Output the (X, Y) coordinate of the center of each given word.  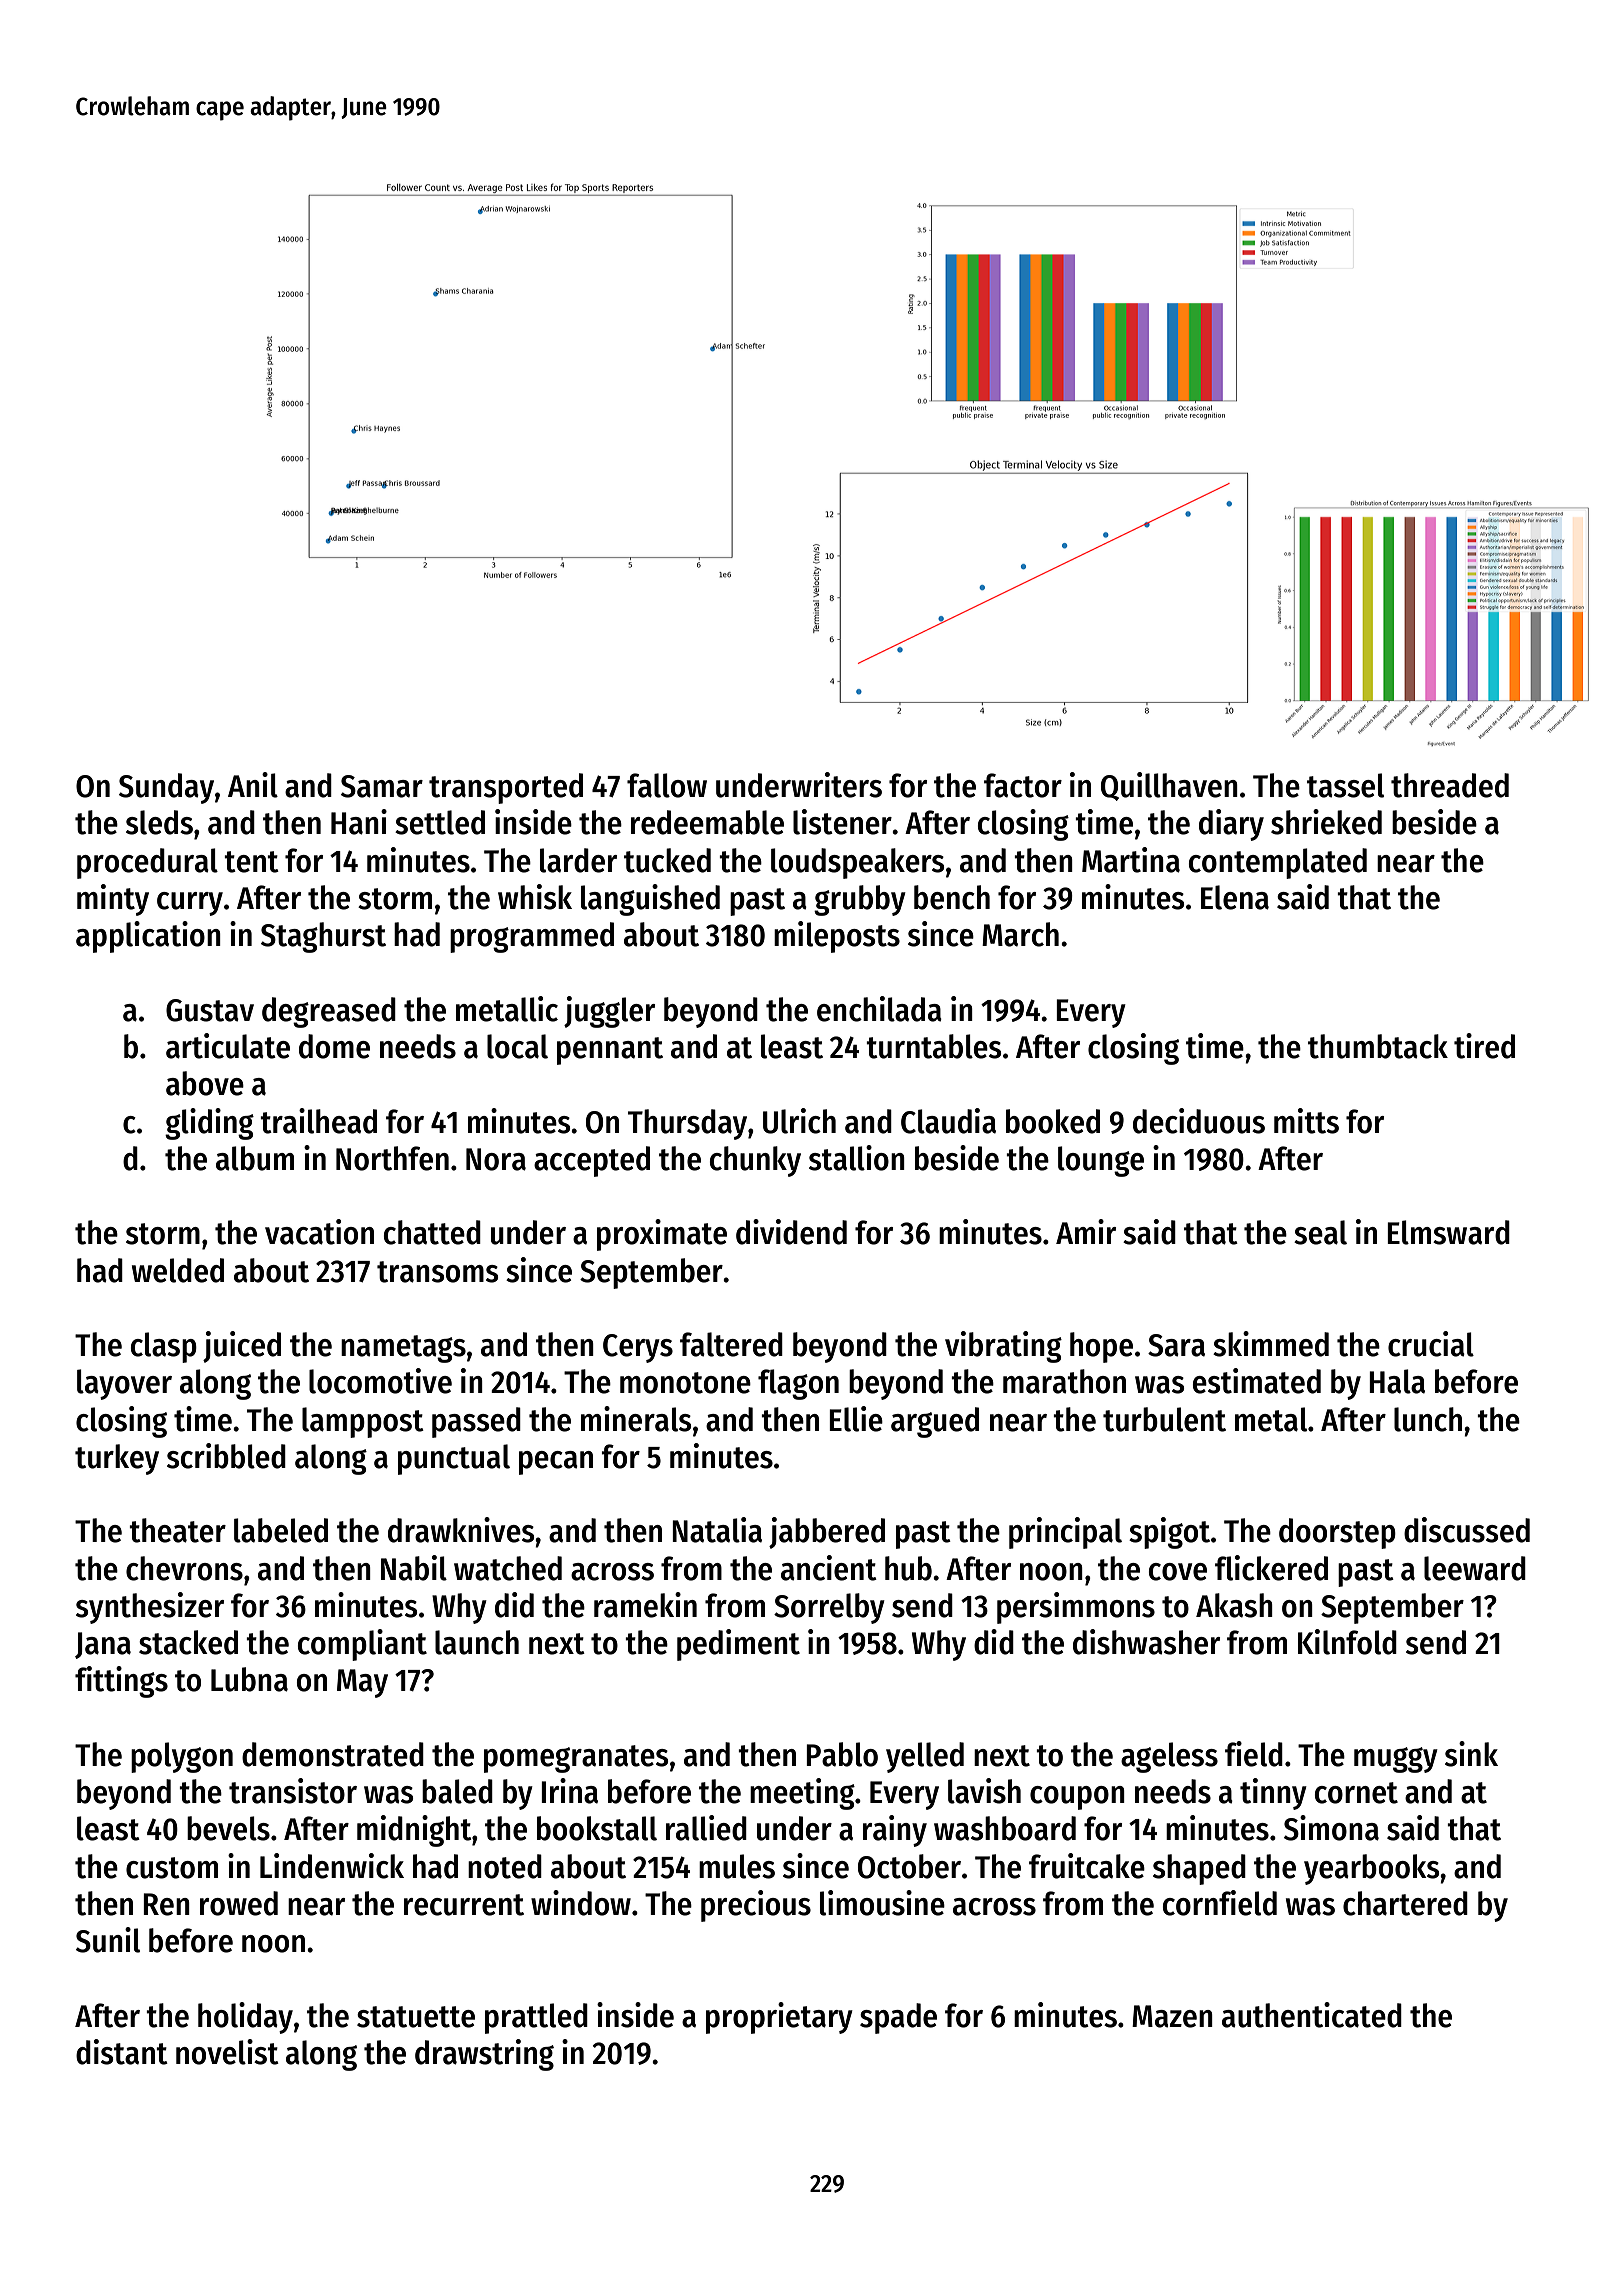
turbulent (1164, 1419)
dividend (791, 1232)
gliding (209, 1124)
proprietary (779, 2018)
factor (1023, 785)
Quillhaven (1169, 786)
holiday (245, 2018)
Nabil (414, 1568)
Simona (1331, 1828)
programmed (532, 937)
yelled (925, 1757)
